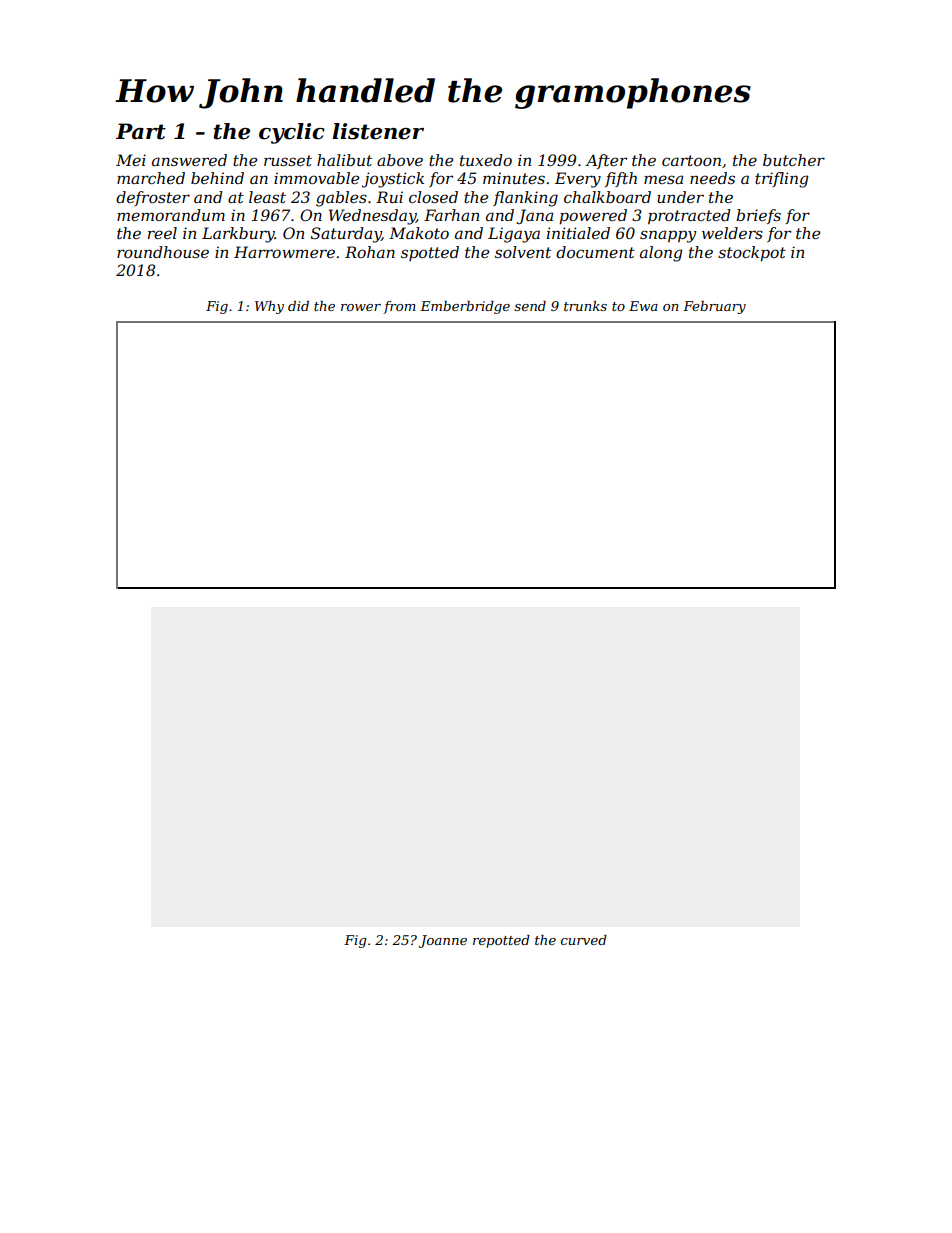 This page has width=952, height=1233. Describe the element at coordinates (501, 941) in the page. I see `repotted` at that location.
